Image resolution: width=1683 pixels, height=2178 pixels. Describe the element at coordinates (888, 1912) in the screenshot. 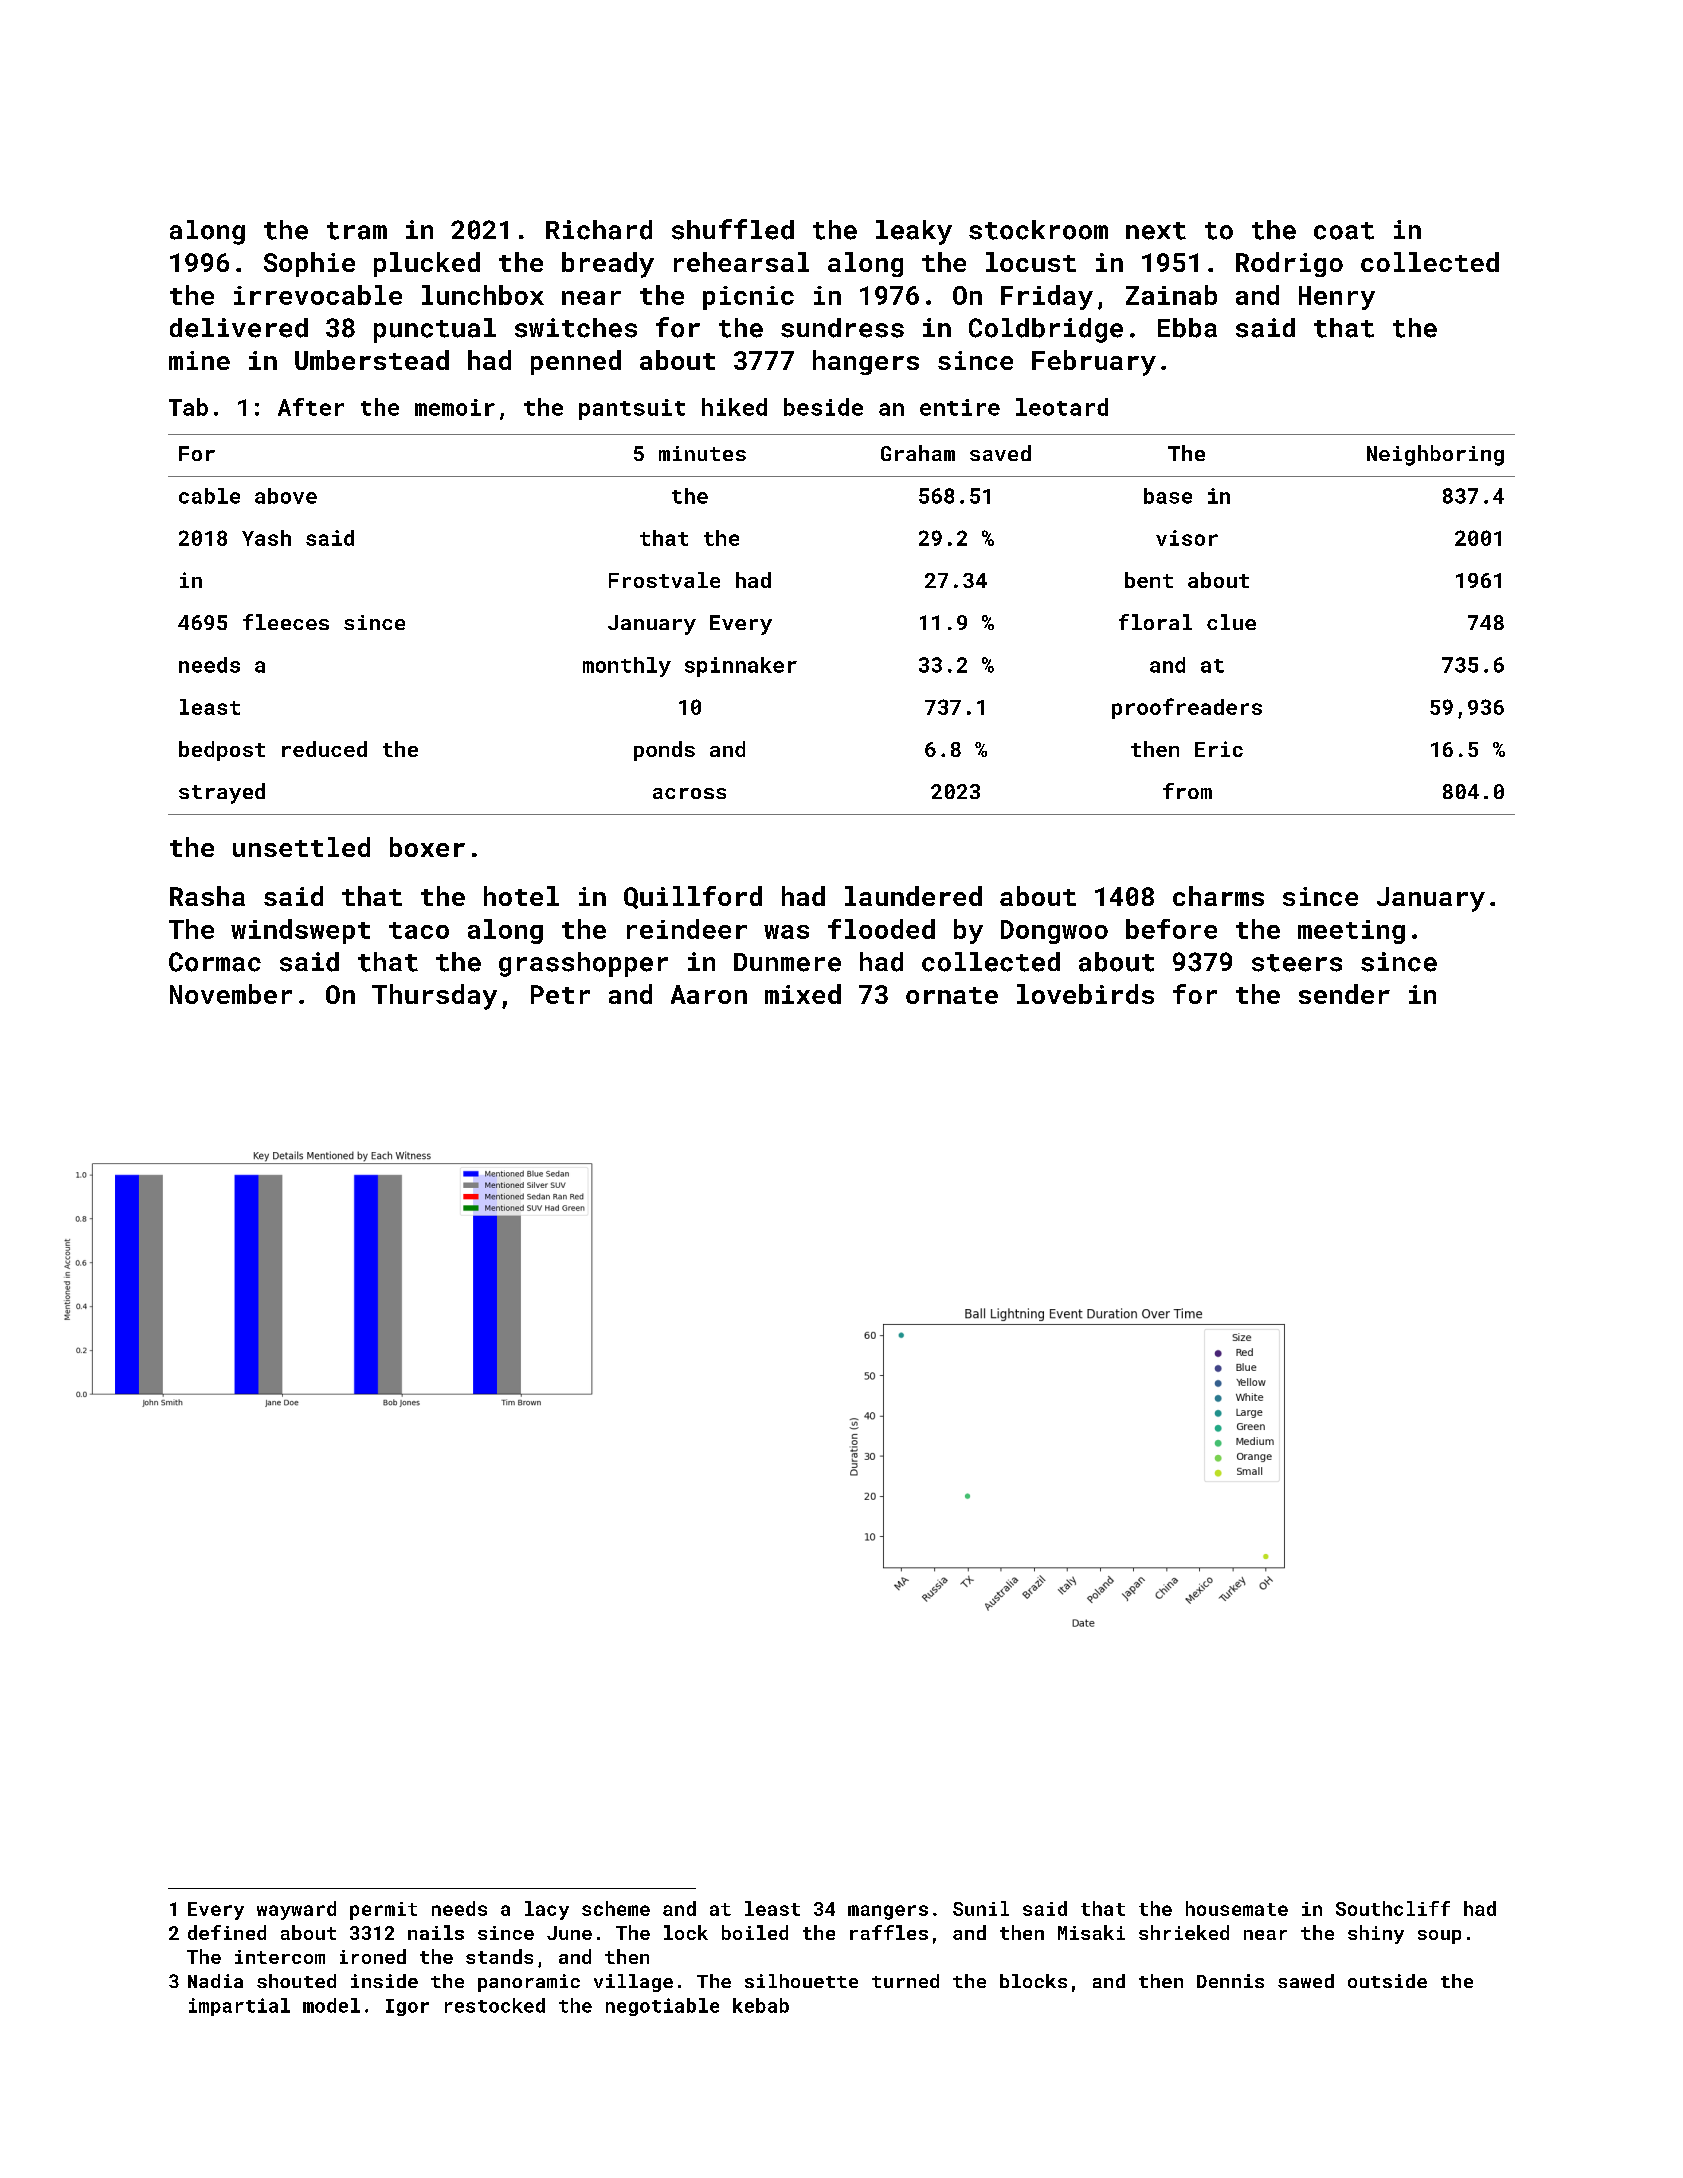

I see `mangers` at that location.
